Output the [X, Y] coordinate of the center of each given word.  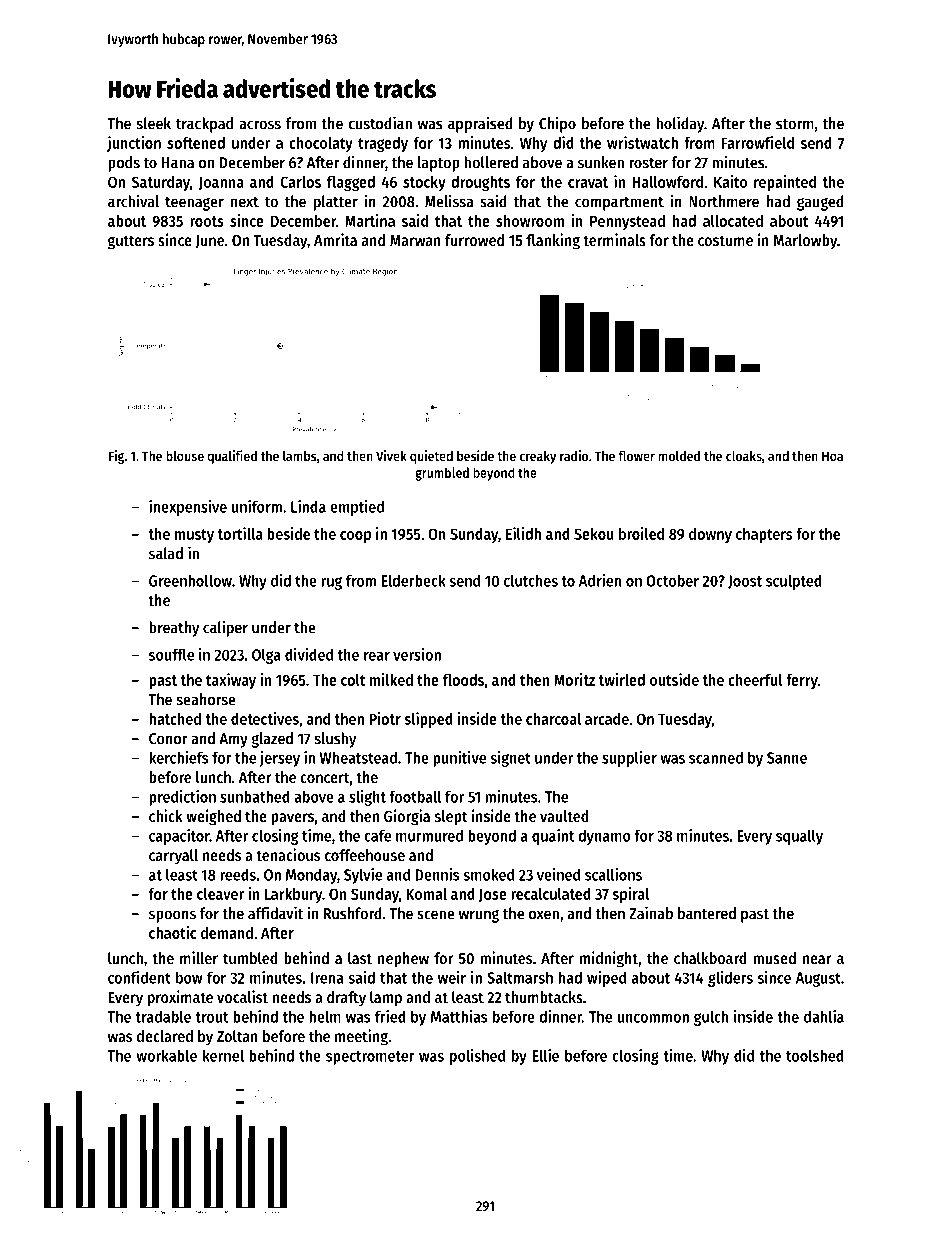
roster [648, 163]
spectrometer [370, 1058]
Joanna [221, 183]
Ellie [545, 1055]
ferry [802, 681]
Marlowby [805, 242]
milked [391, 679]
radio [574, 455]
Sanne [787, 758]
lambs [300, 455]
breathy [174, 629]
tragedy [383, 144]
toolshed [815, 1055]
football [415, 796]
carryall [173, 857]
